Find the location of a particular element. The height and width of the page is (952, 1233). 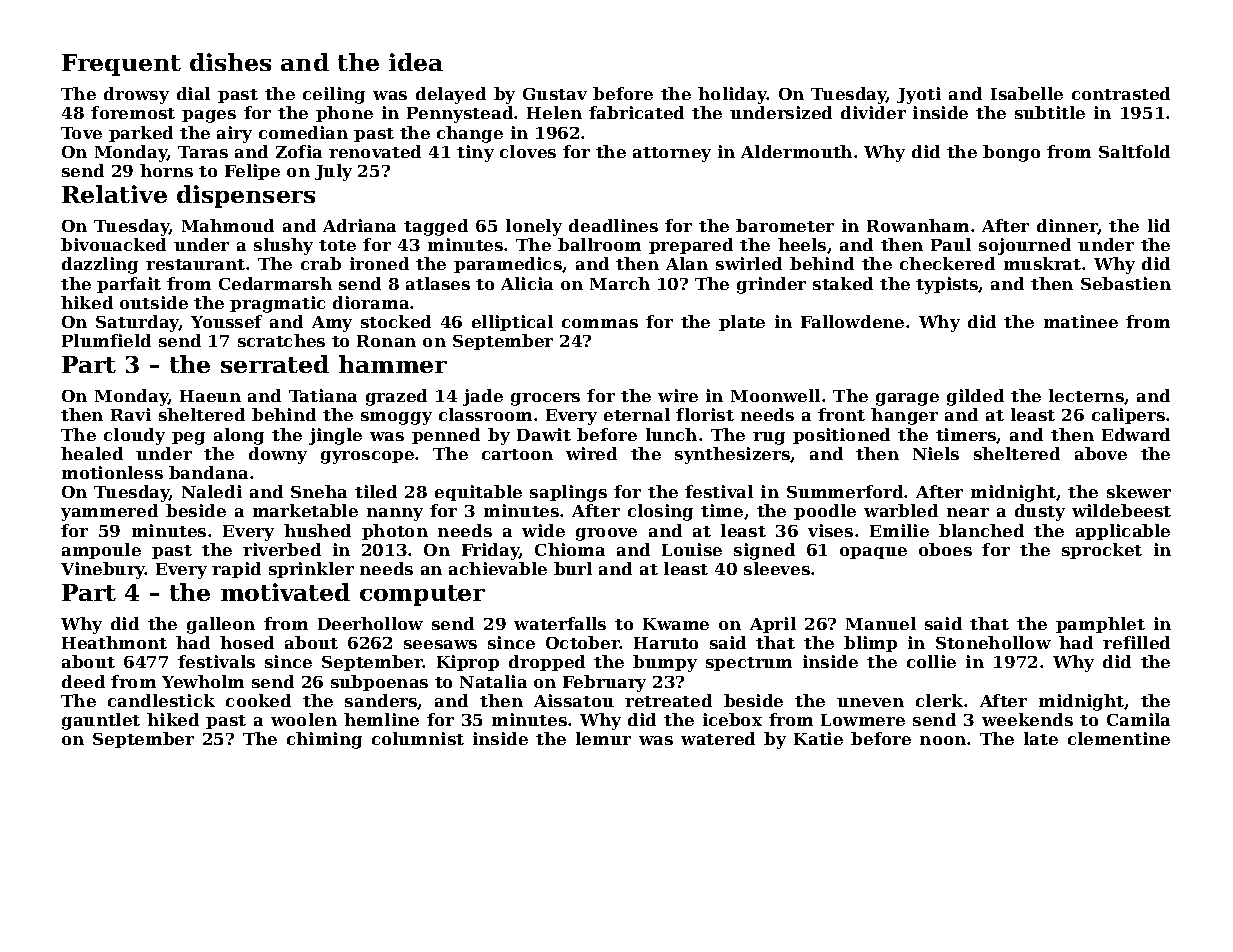

tagged is located at coordinates (436, 227).
